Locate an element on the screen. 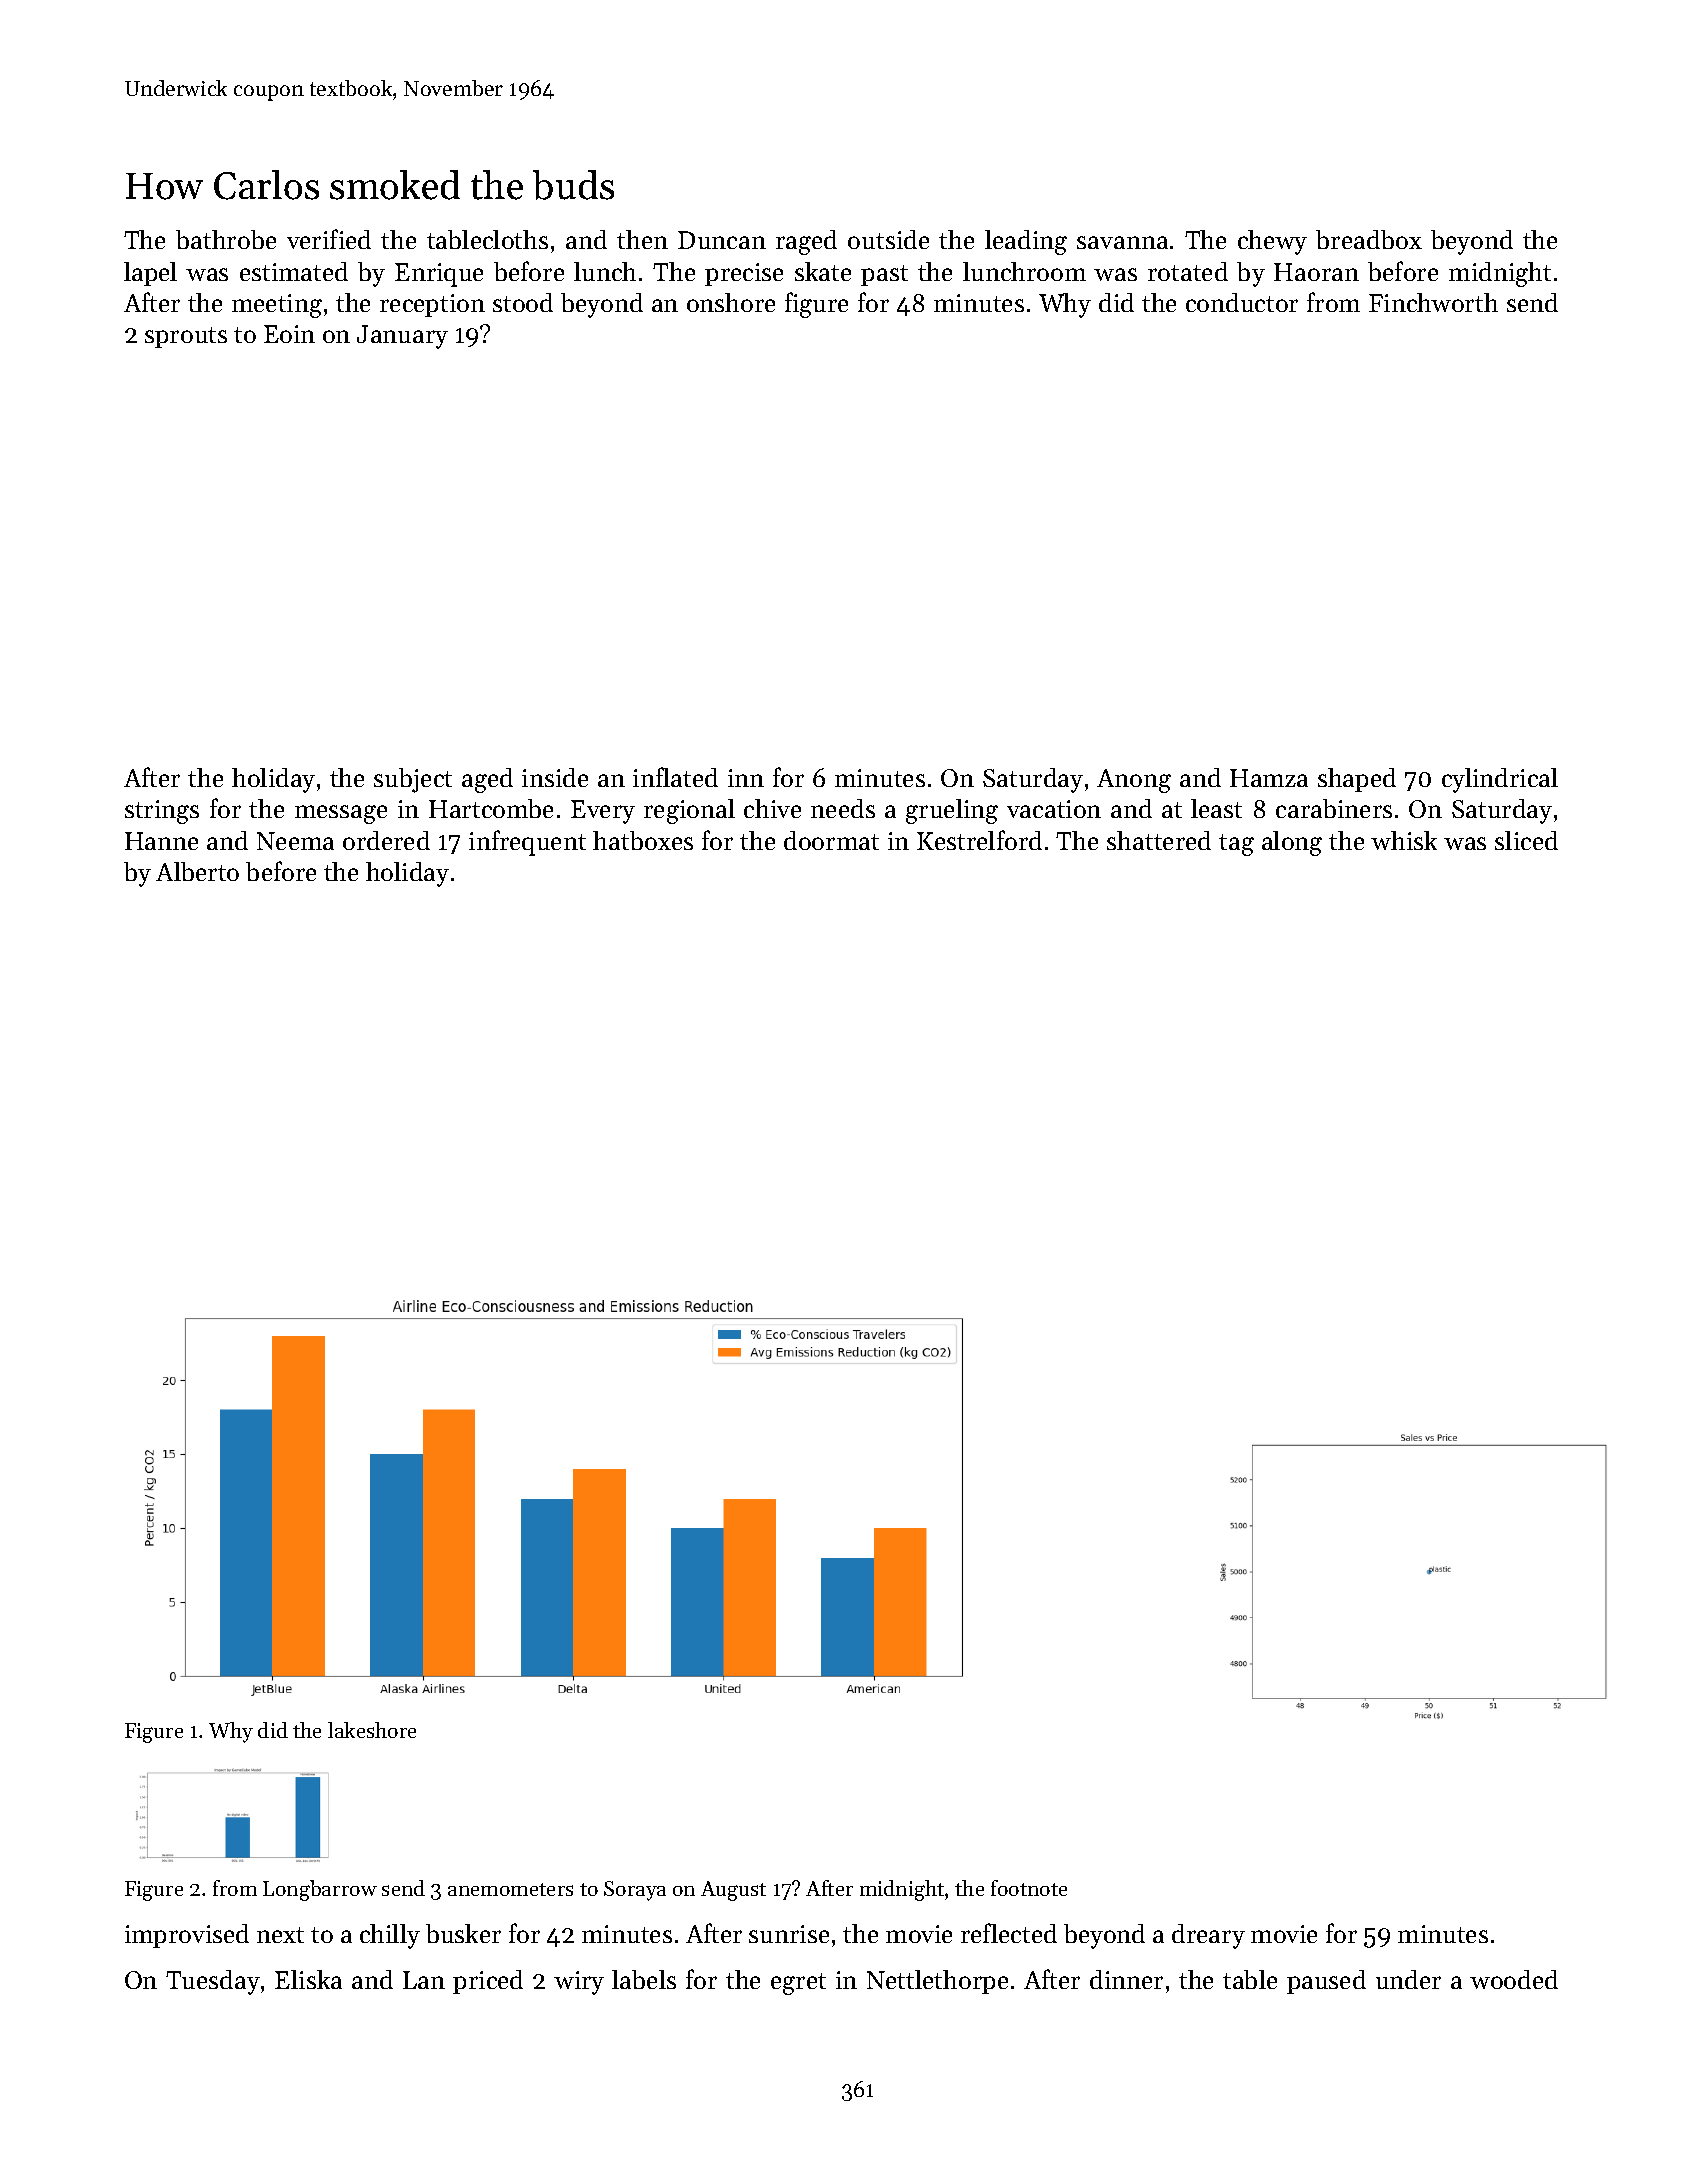 The height and width of the screenshot is (2178, 1683). hatboxes is located at coordinates (643, 840).
